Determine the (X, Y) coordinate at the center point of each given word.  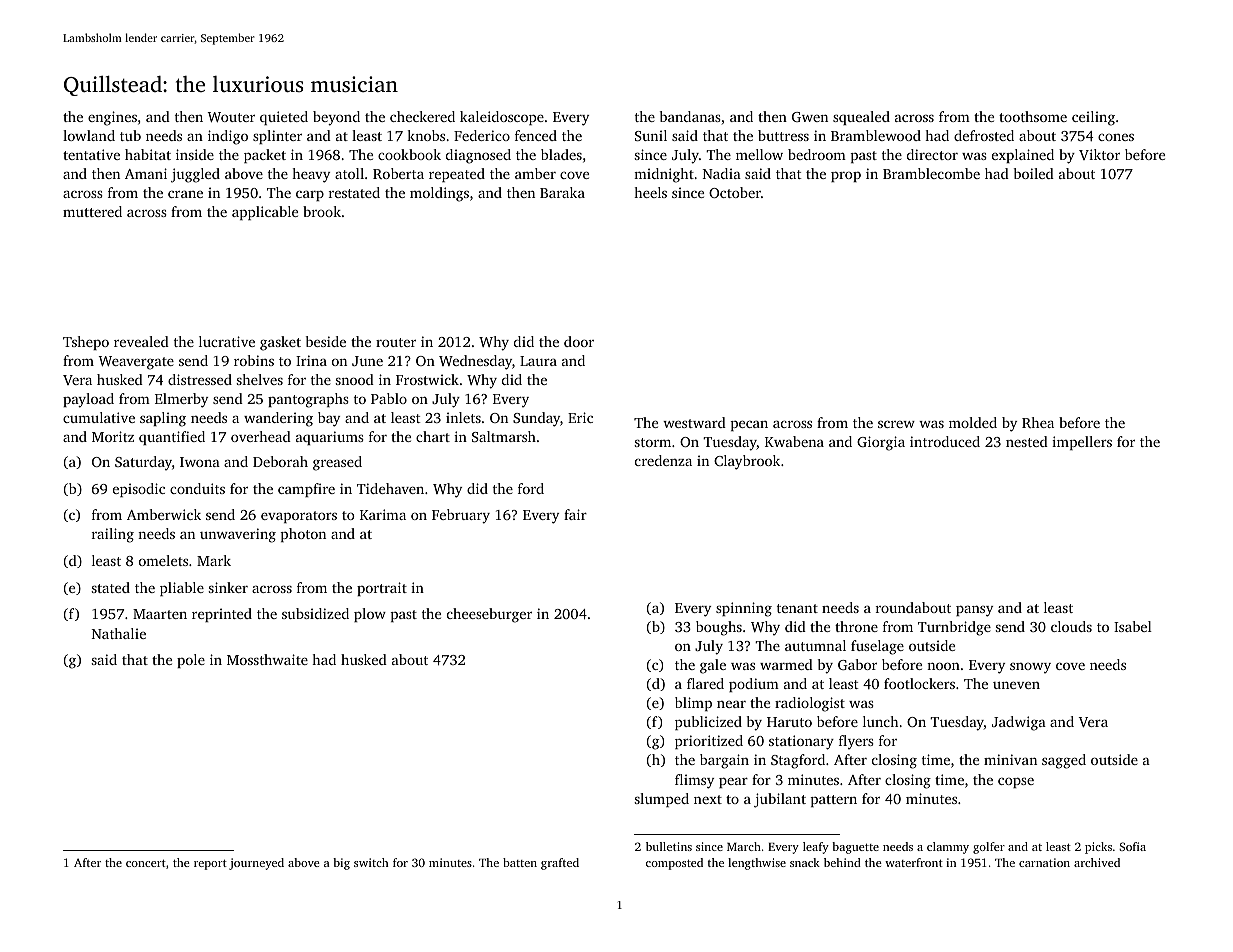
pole (191, 661)
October (735, 192)
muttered (92, 211)
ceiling (1093, 118)
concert (146, 863)
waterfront (914, 862)
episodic (139, 490)
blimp (693, 704)
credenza (663, 460)
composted (674, 864)
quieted (284, 118)
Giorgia (881, 443)
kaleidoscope (502, 118)
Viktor (1099, 154)
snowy (1030, 668)
